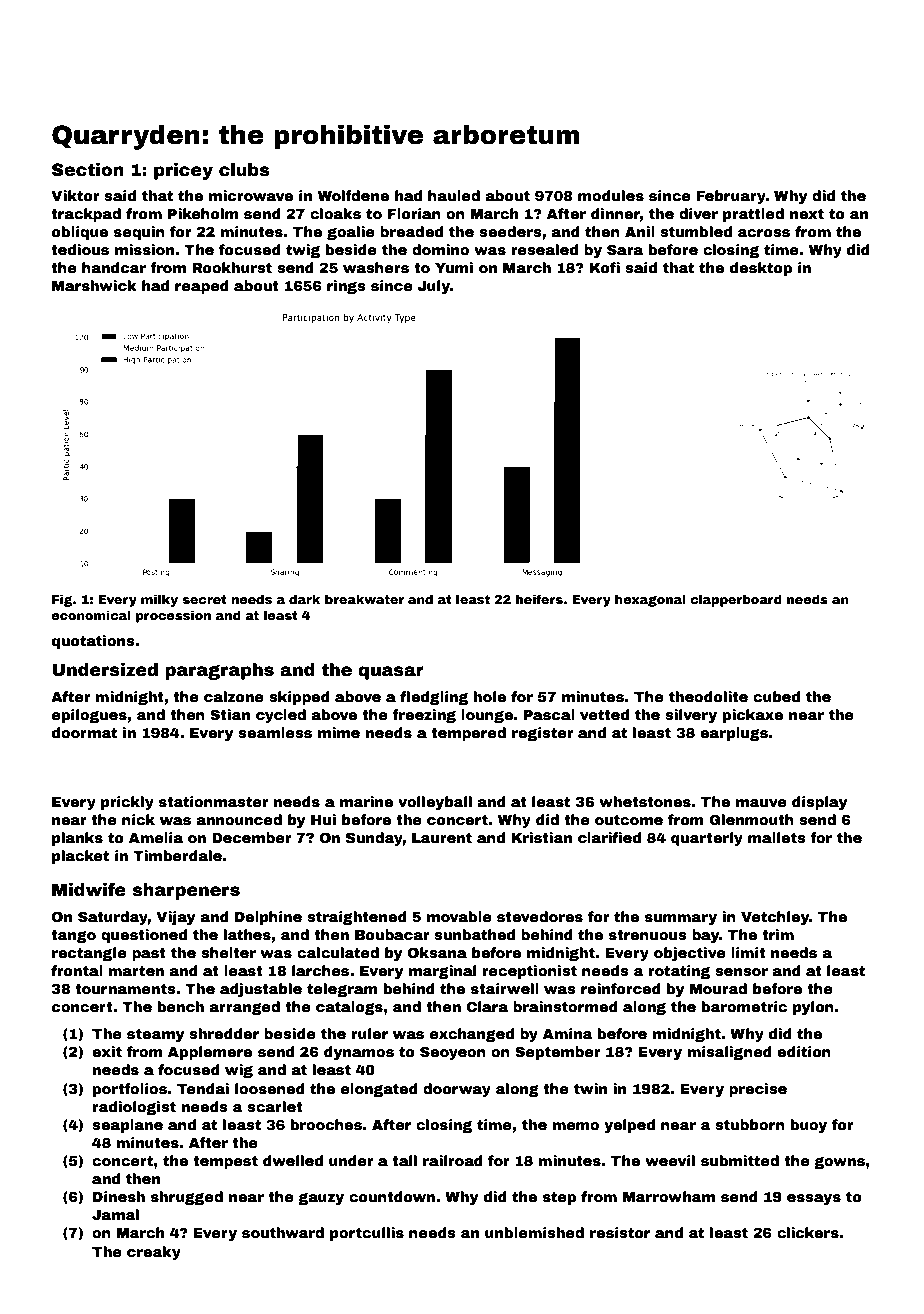 Image resolution: width=924 pixels, height=1314 pixels. I want to click on Section, so click(88, 170).
